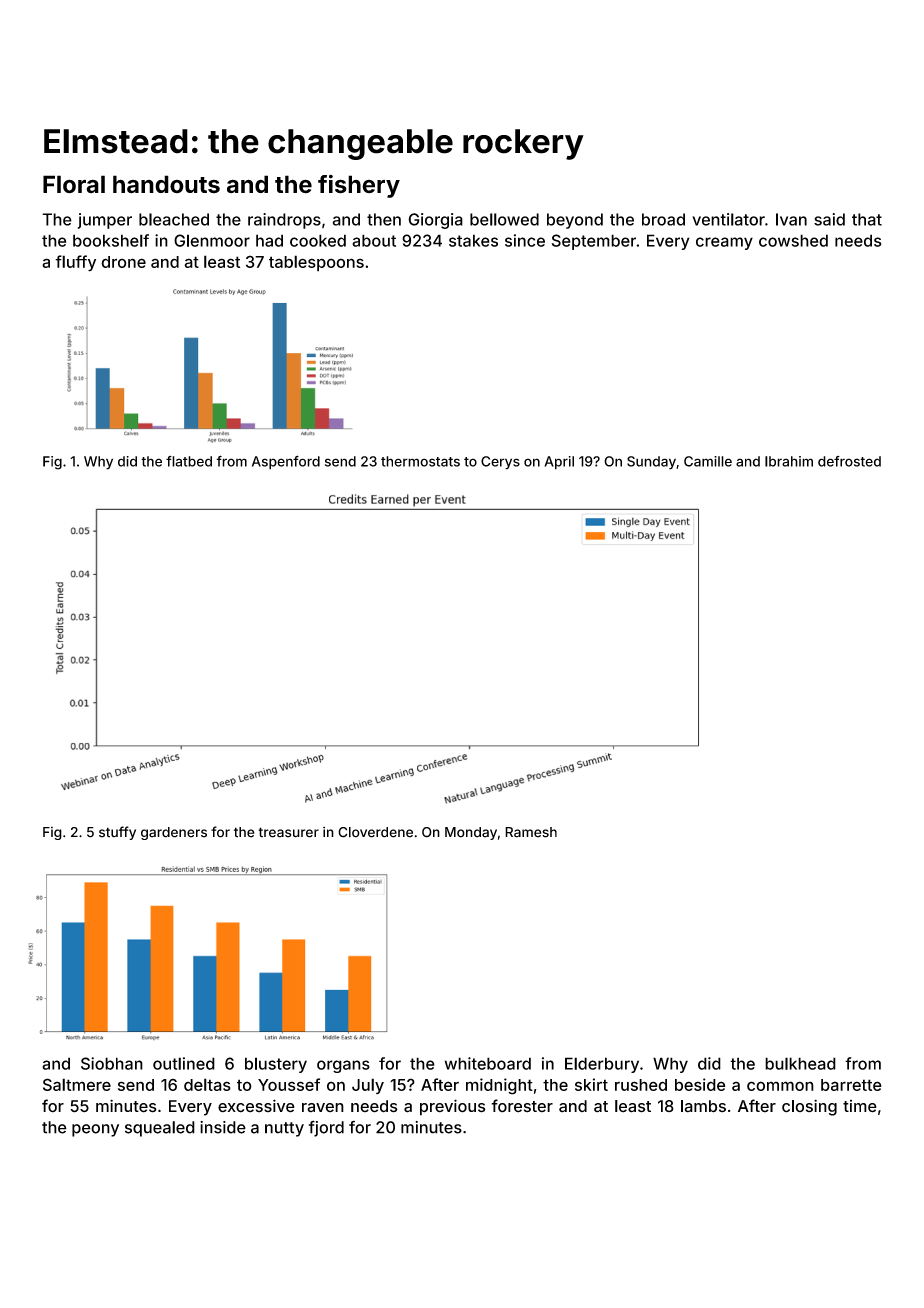 The height and width of the screenshot is (1308, 924). What do you see at coordinates (849, 461) in the screenshot?
I see `defrosted` at bounding box center [849, 461].
